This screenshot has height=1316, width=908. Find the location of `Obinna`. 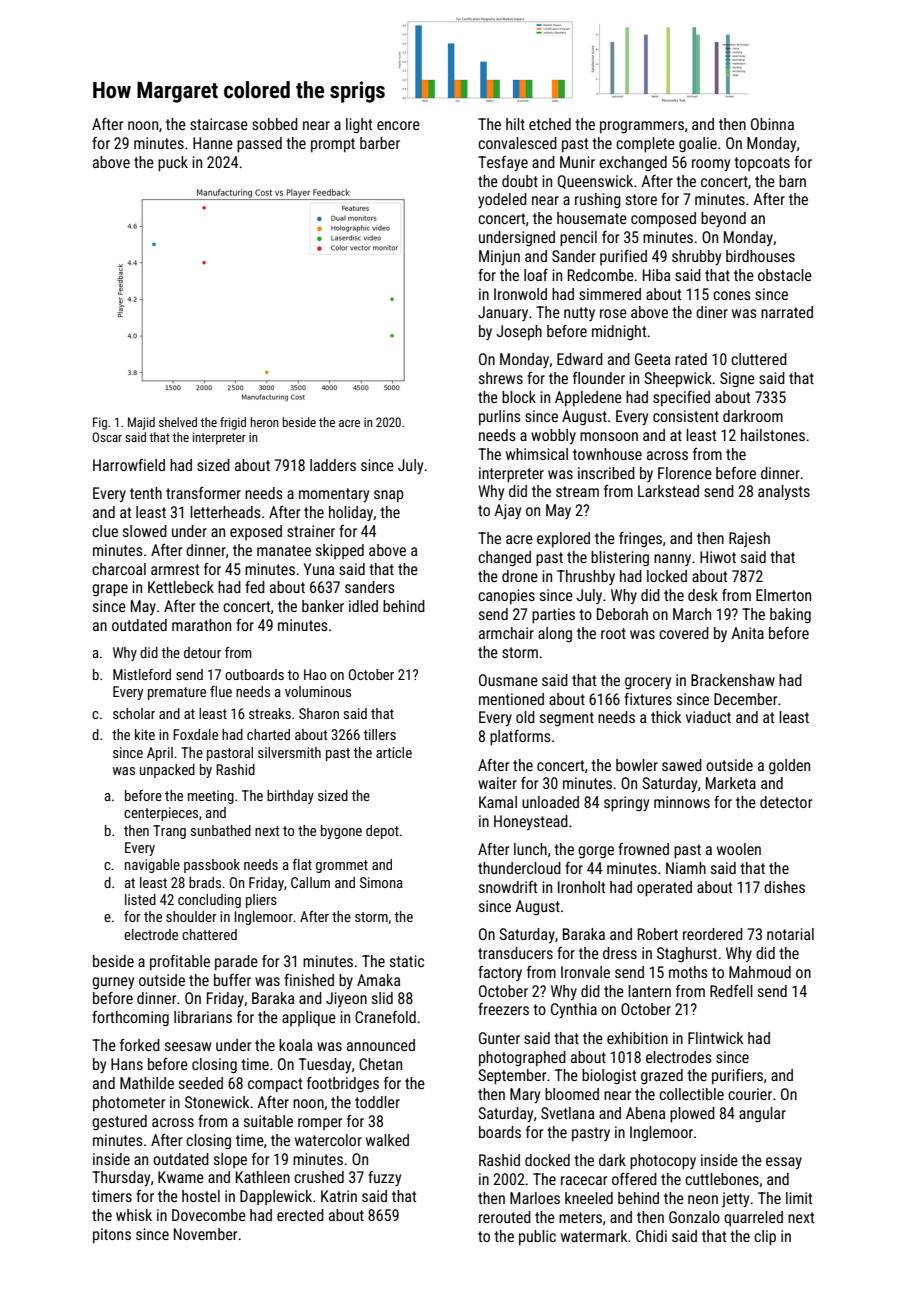

Obinna is located at coordinates (772, 124).
